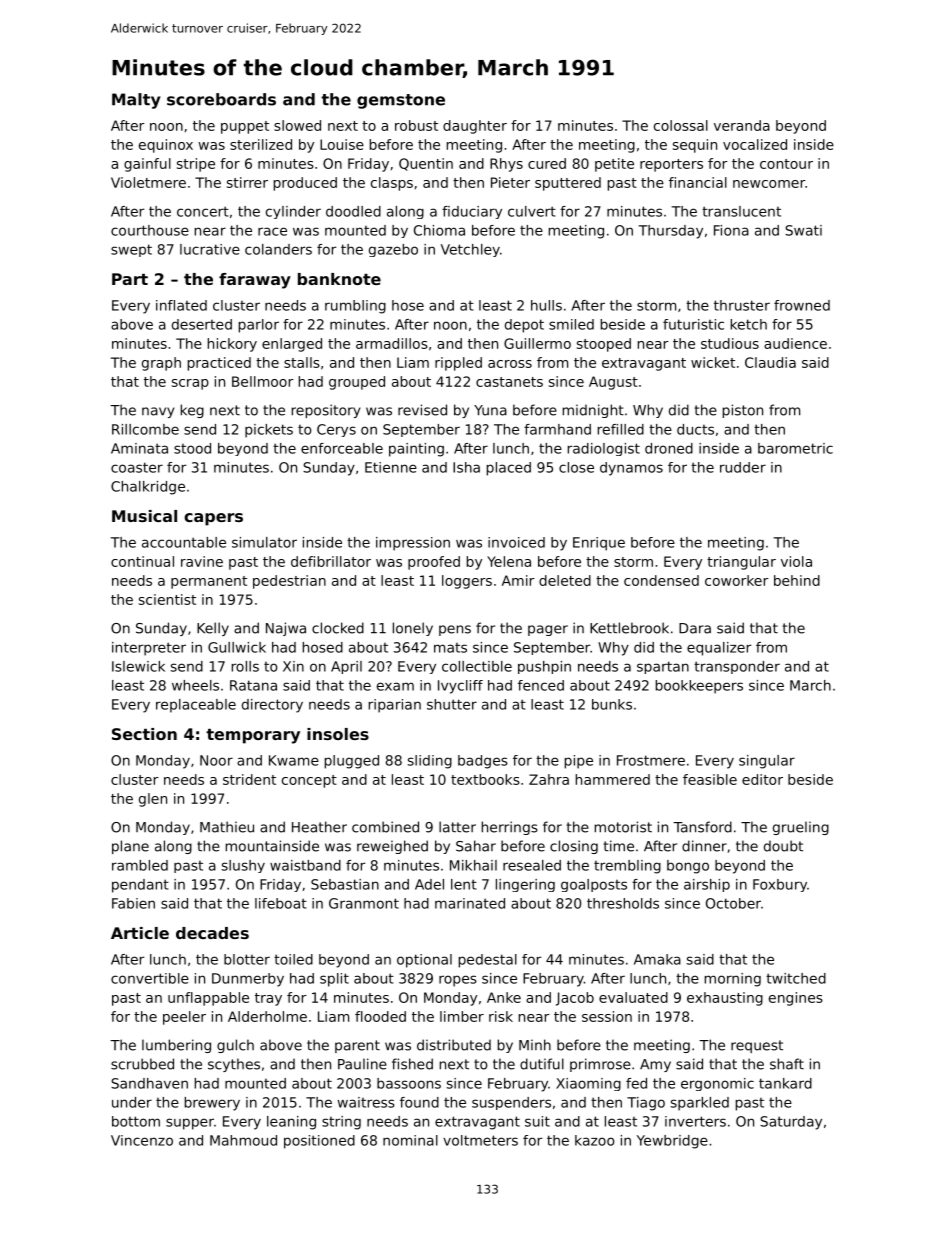 The image size is (952, 1233). What do you see at coordinates (139, 448) in the screenshot?
I see `Aminata` at bounding box center [139, 448].
